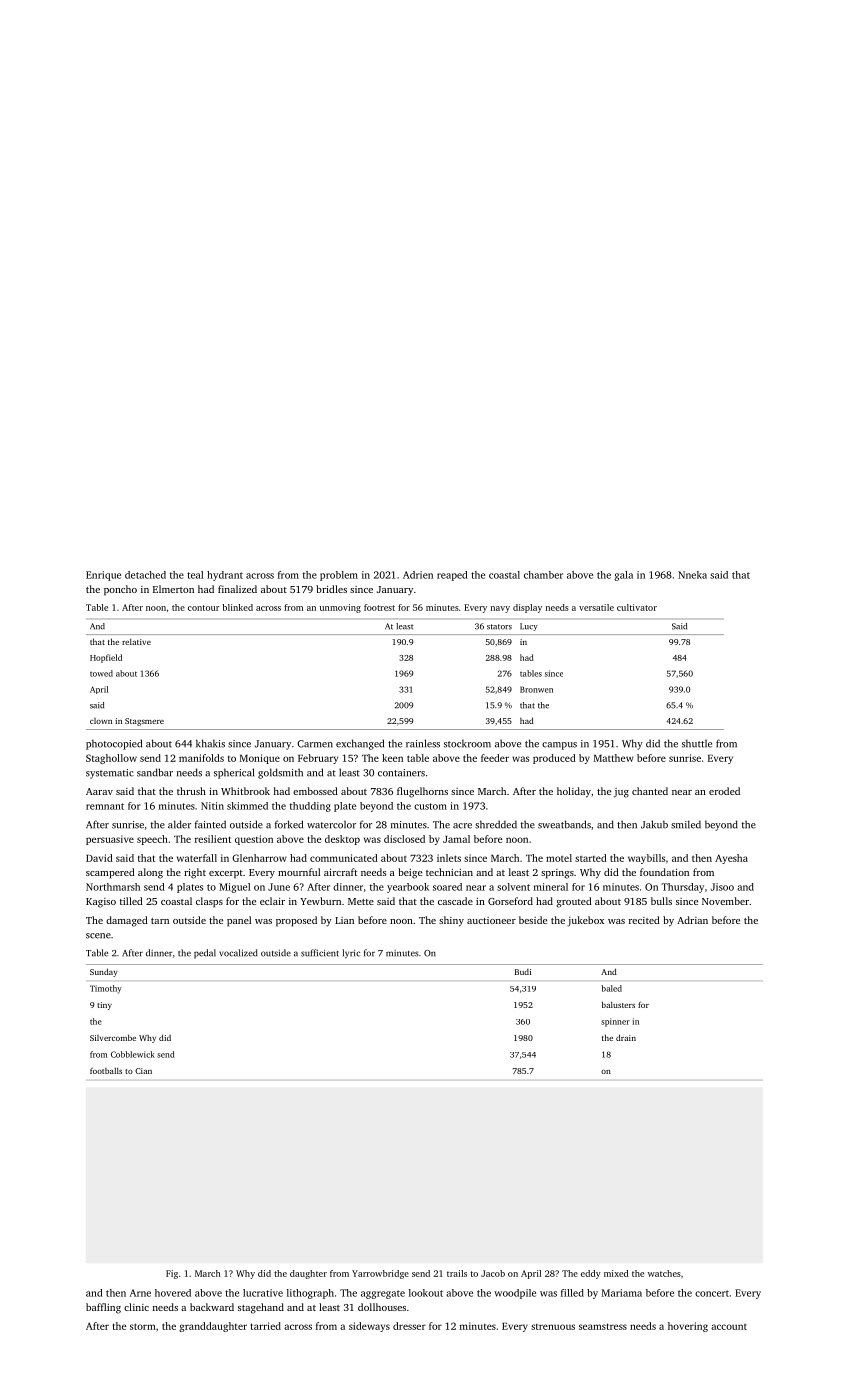 The height and width of the document is (1400, 849). Describe the element at coordinates (500, 609) in the document. I see `navy` at that location.
